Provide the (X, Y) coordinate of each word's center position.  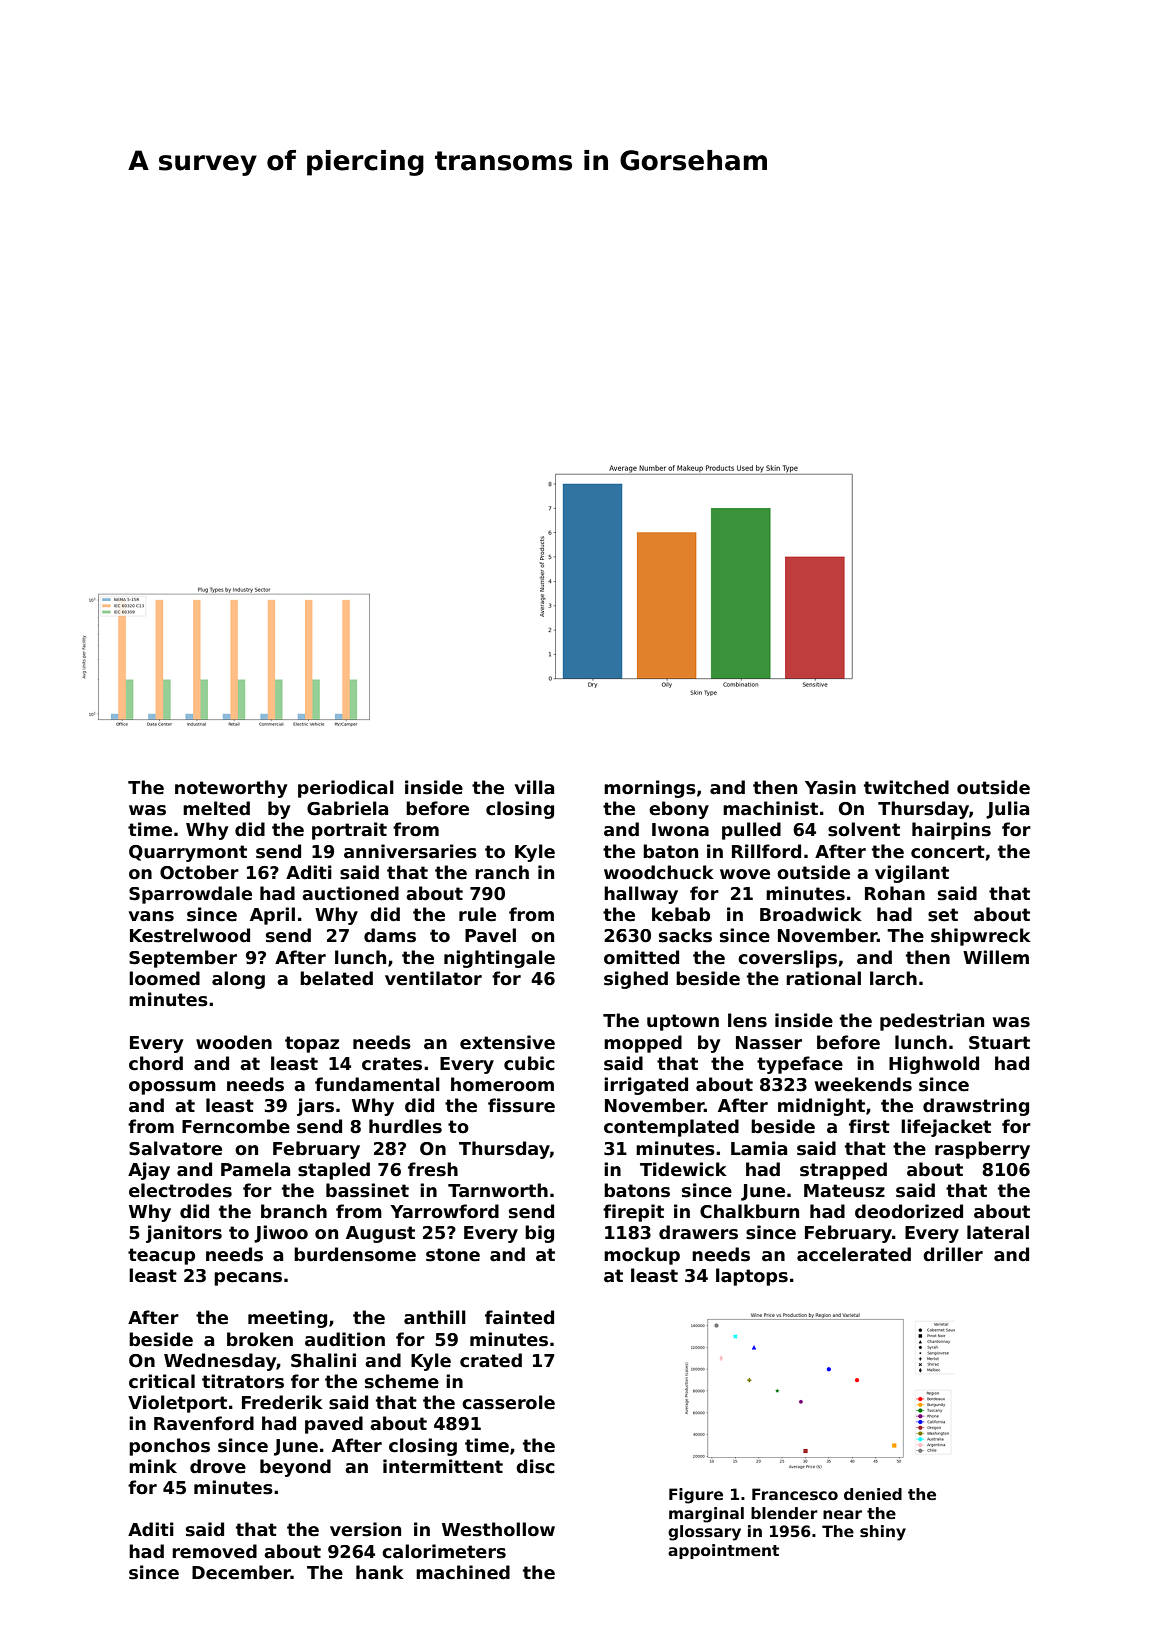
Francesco (795, 1494)
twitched (906, 787)
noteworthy (231, 789)
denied (873, 1494)
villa (534, 787)
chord (156, 1063)
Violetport (177, 1404)
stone (453, 1255)
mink (153, 1466)
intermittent (443, 1466)
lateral (998, 1232)
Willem (996, 957)
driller (953, 1254)
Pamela (255, 1169)
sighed (636, 980)
